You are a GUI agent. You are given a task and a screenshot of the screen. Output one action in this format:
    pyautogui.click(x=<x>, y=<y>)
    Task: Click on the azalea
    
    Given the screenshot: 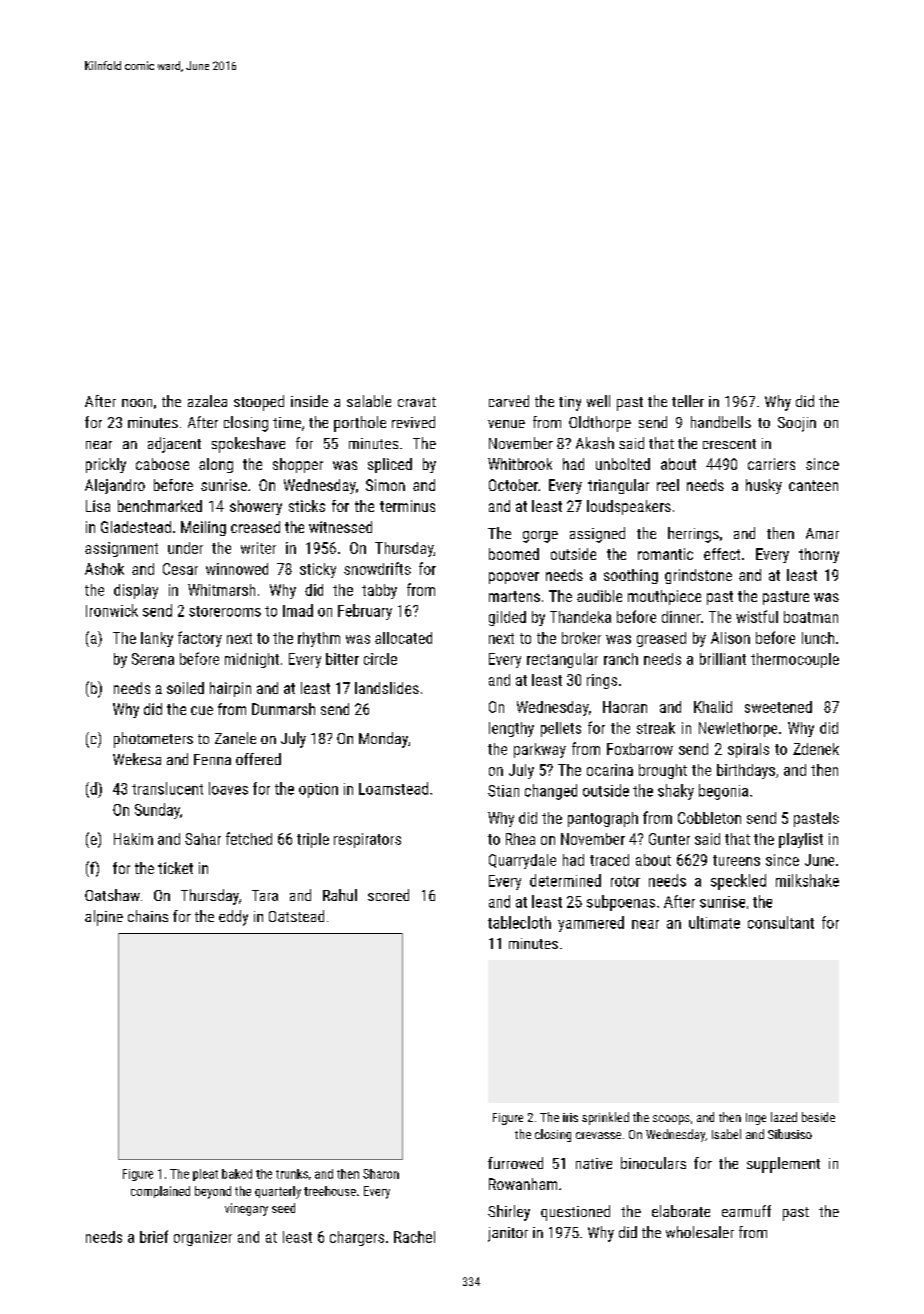 What is the action you would take?
    pyautogui.click(x=207, y=401)
